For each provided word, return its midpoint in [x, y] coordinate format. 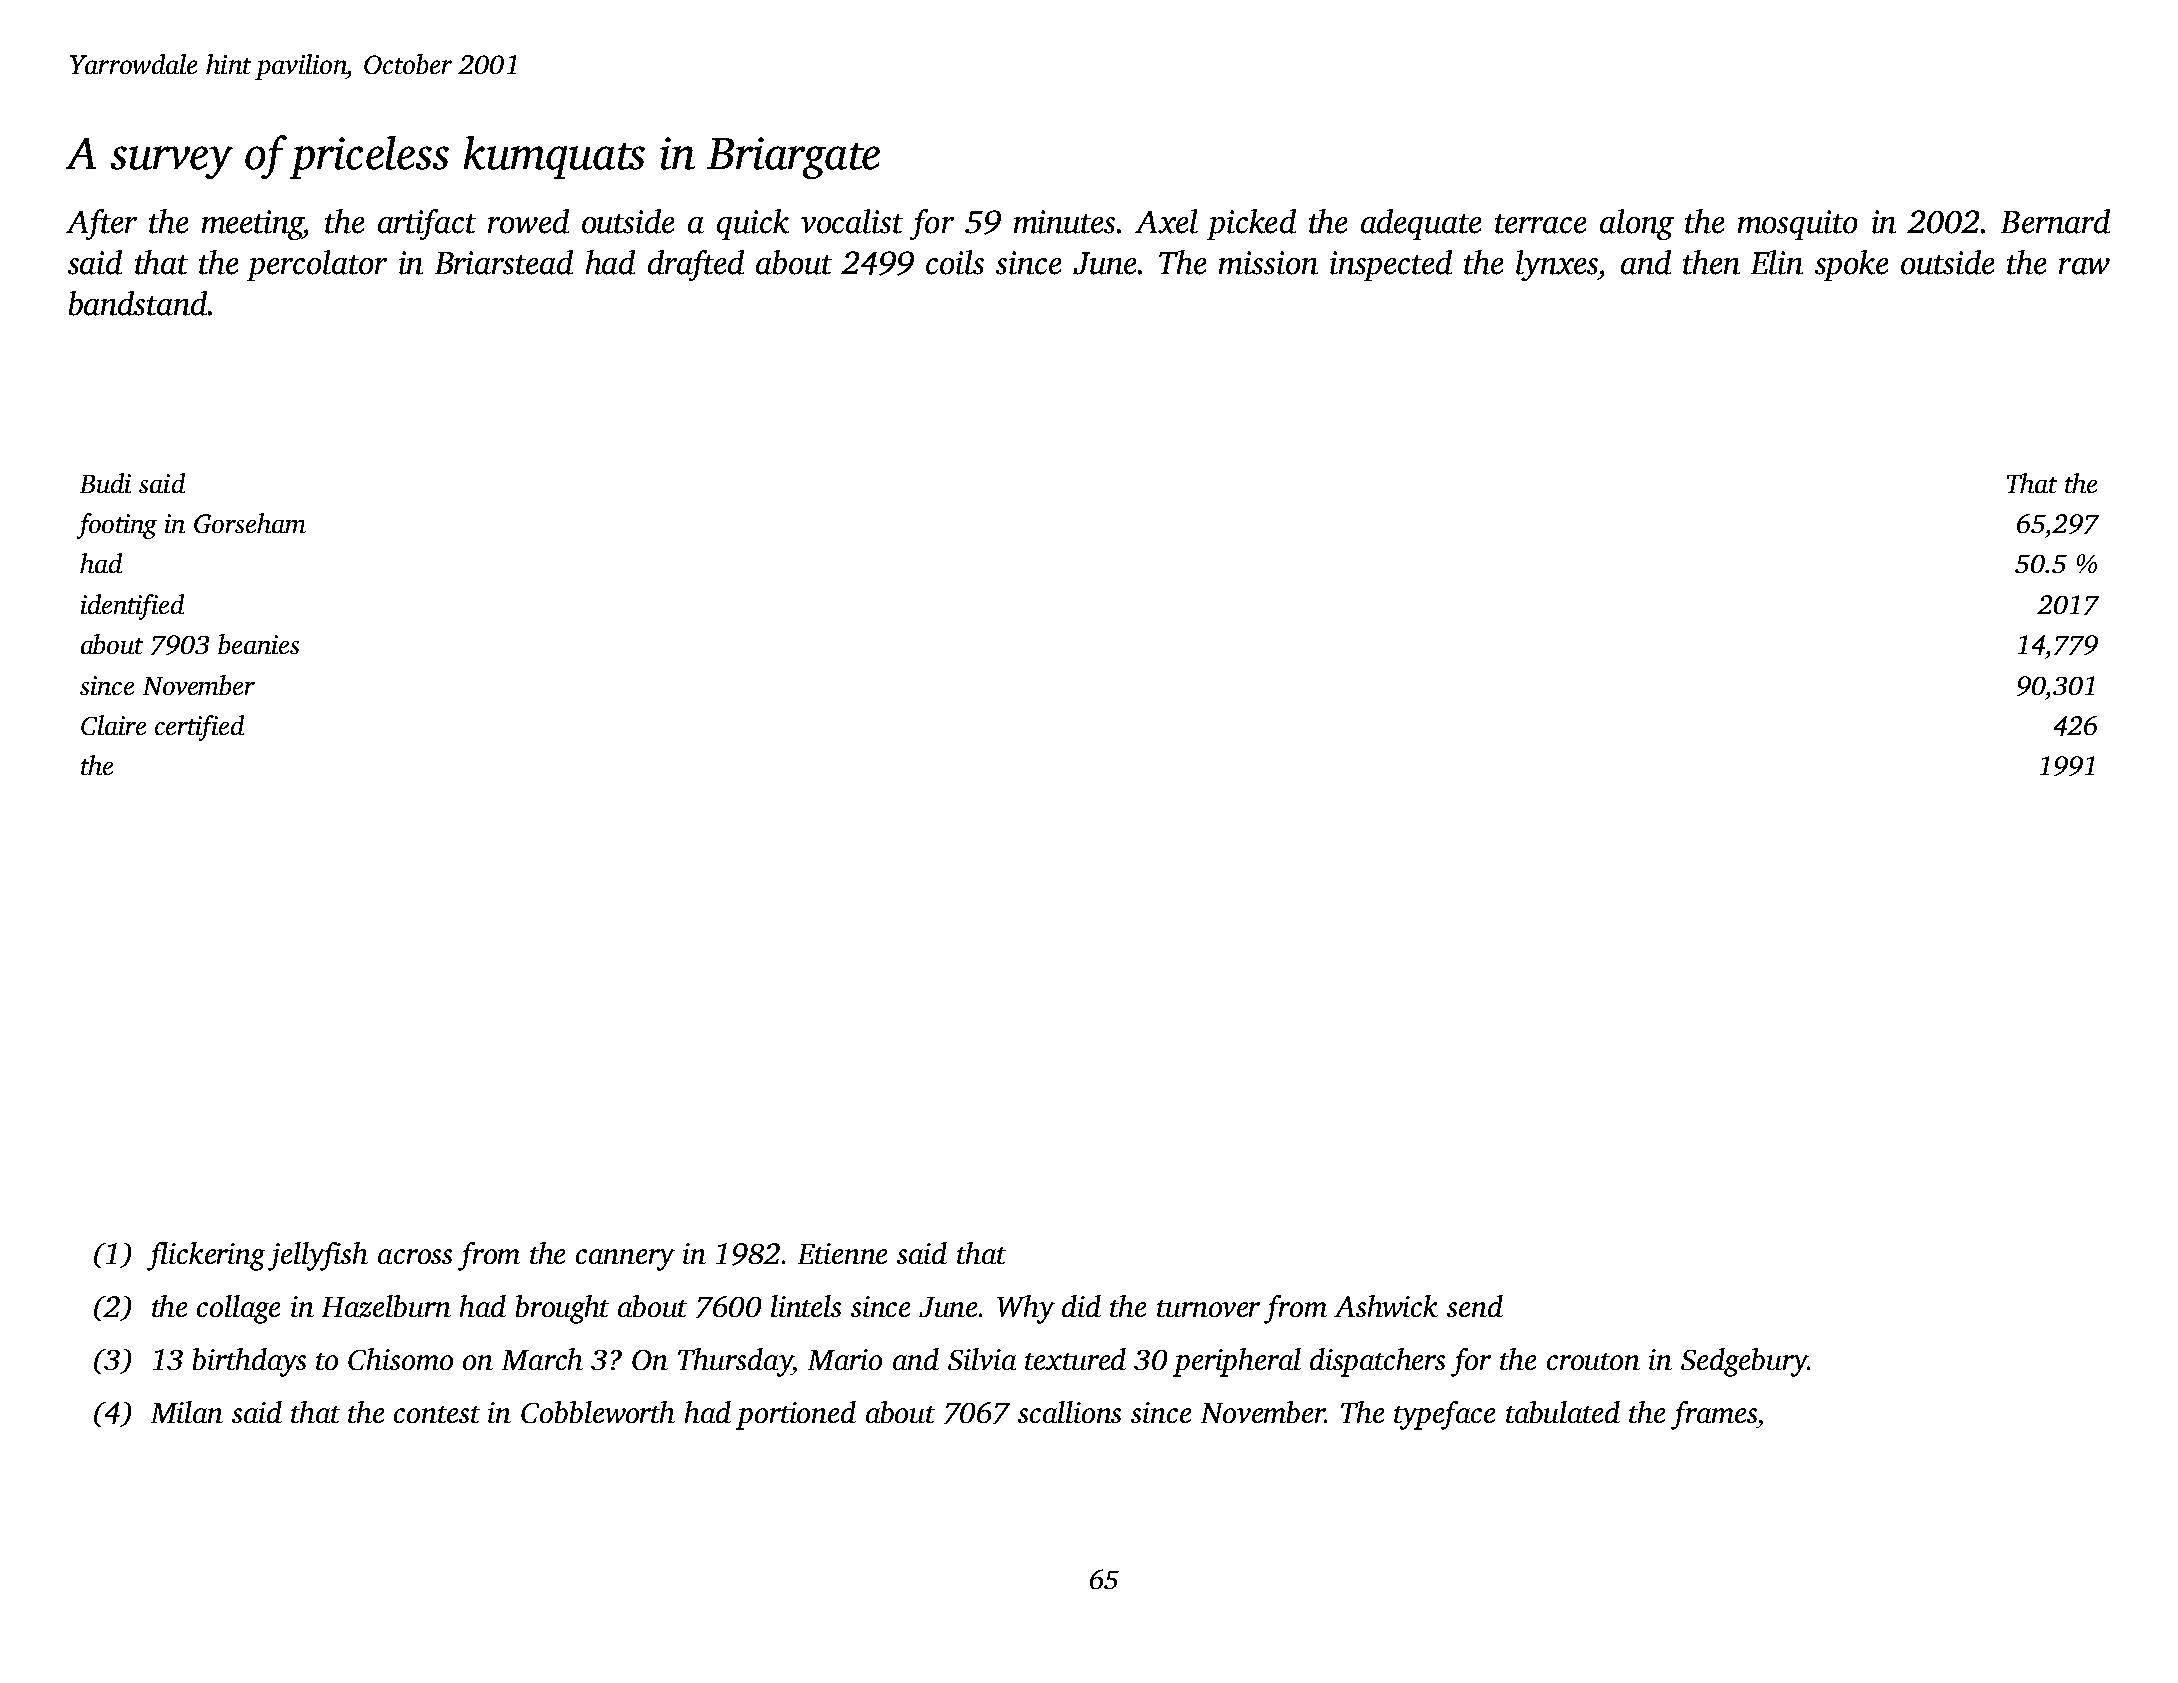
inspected [1391, 265]
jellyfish [318, 1256]
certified [199, 728]
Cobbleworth [598, 1412]
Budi [105, 483]
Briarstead [504, 262]
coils [955, 262]
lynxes [1557, 265]
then [1711, 262]
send [1475, 1306]
